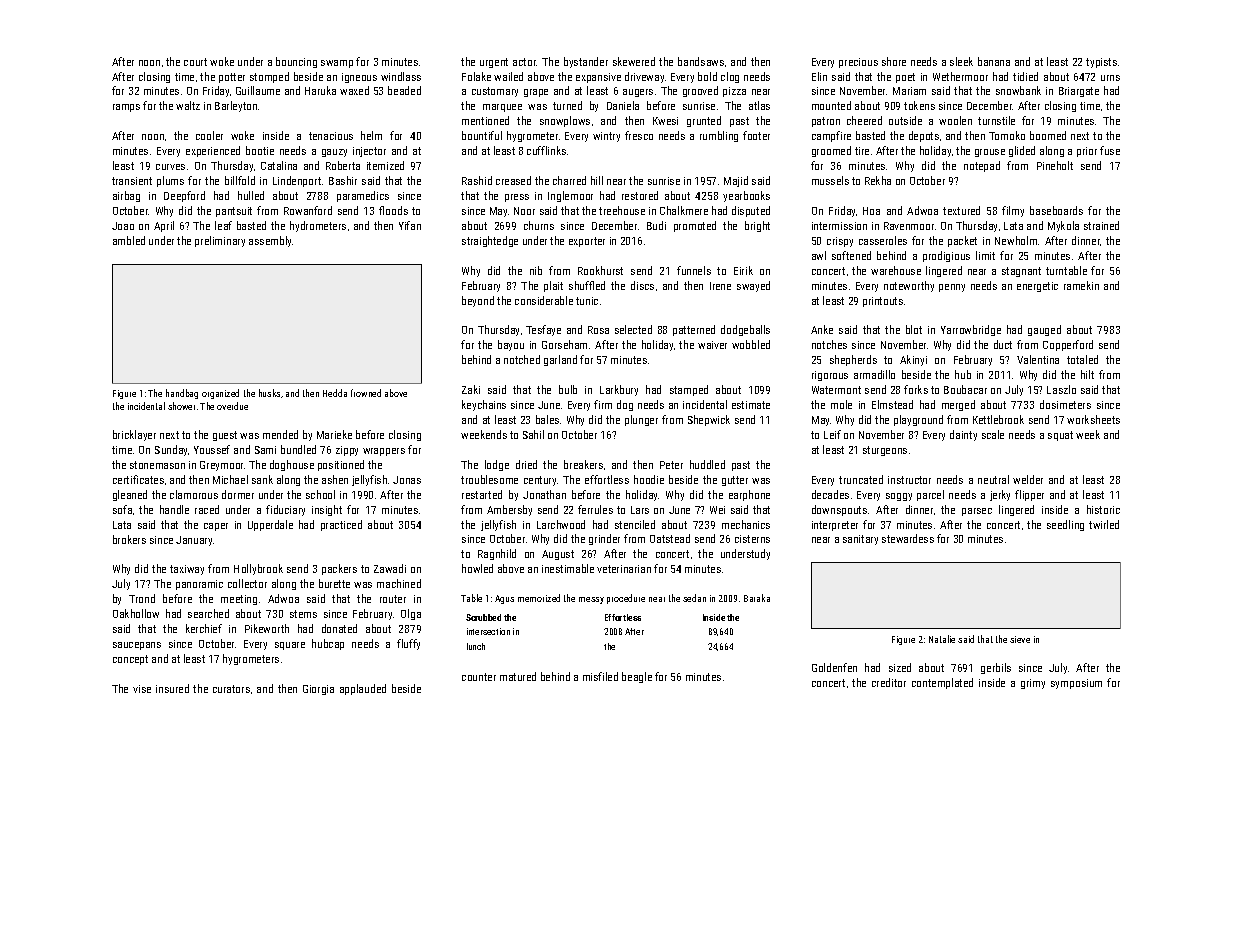 The width and height of the screenshot is (1233, 952). Describe the element at coordinates (517, 198) in the screenshot. I see `press` at that location.
